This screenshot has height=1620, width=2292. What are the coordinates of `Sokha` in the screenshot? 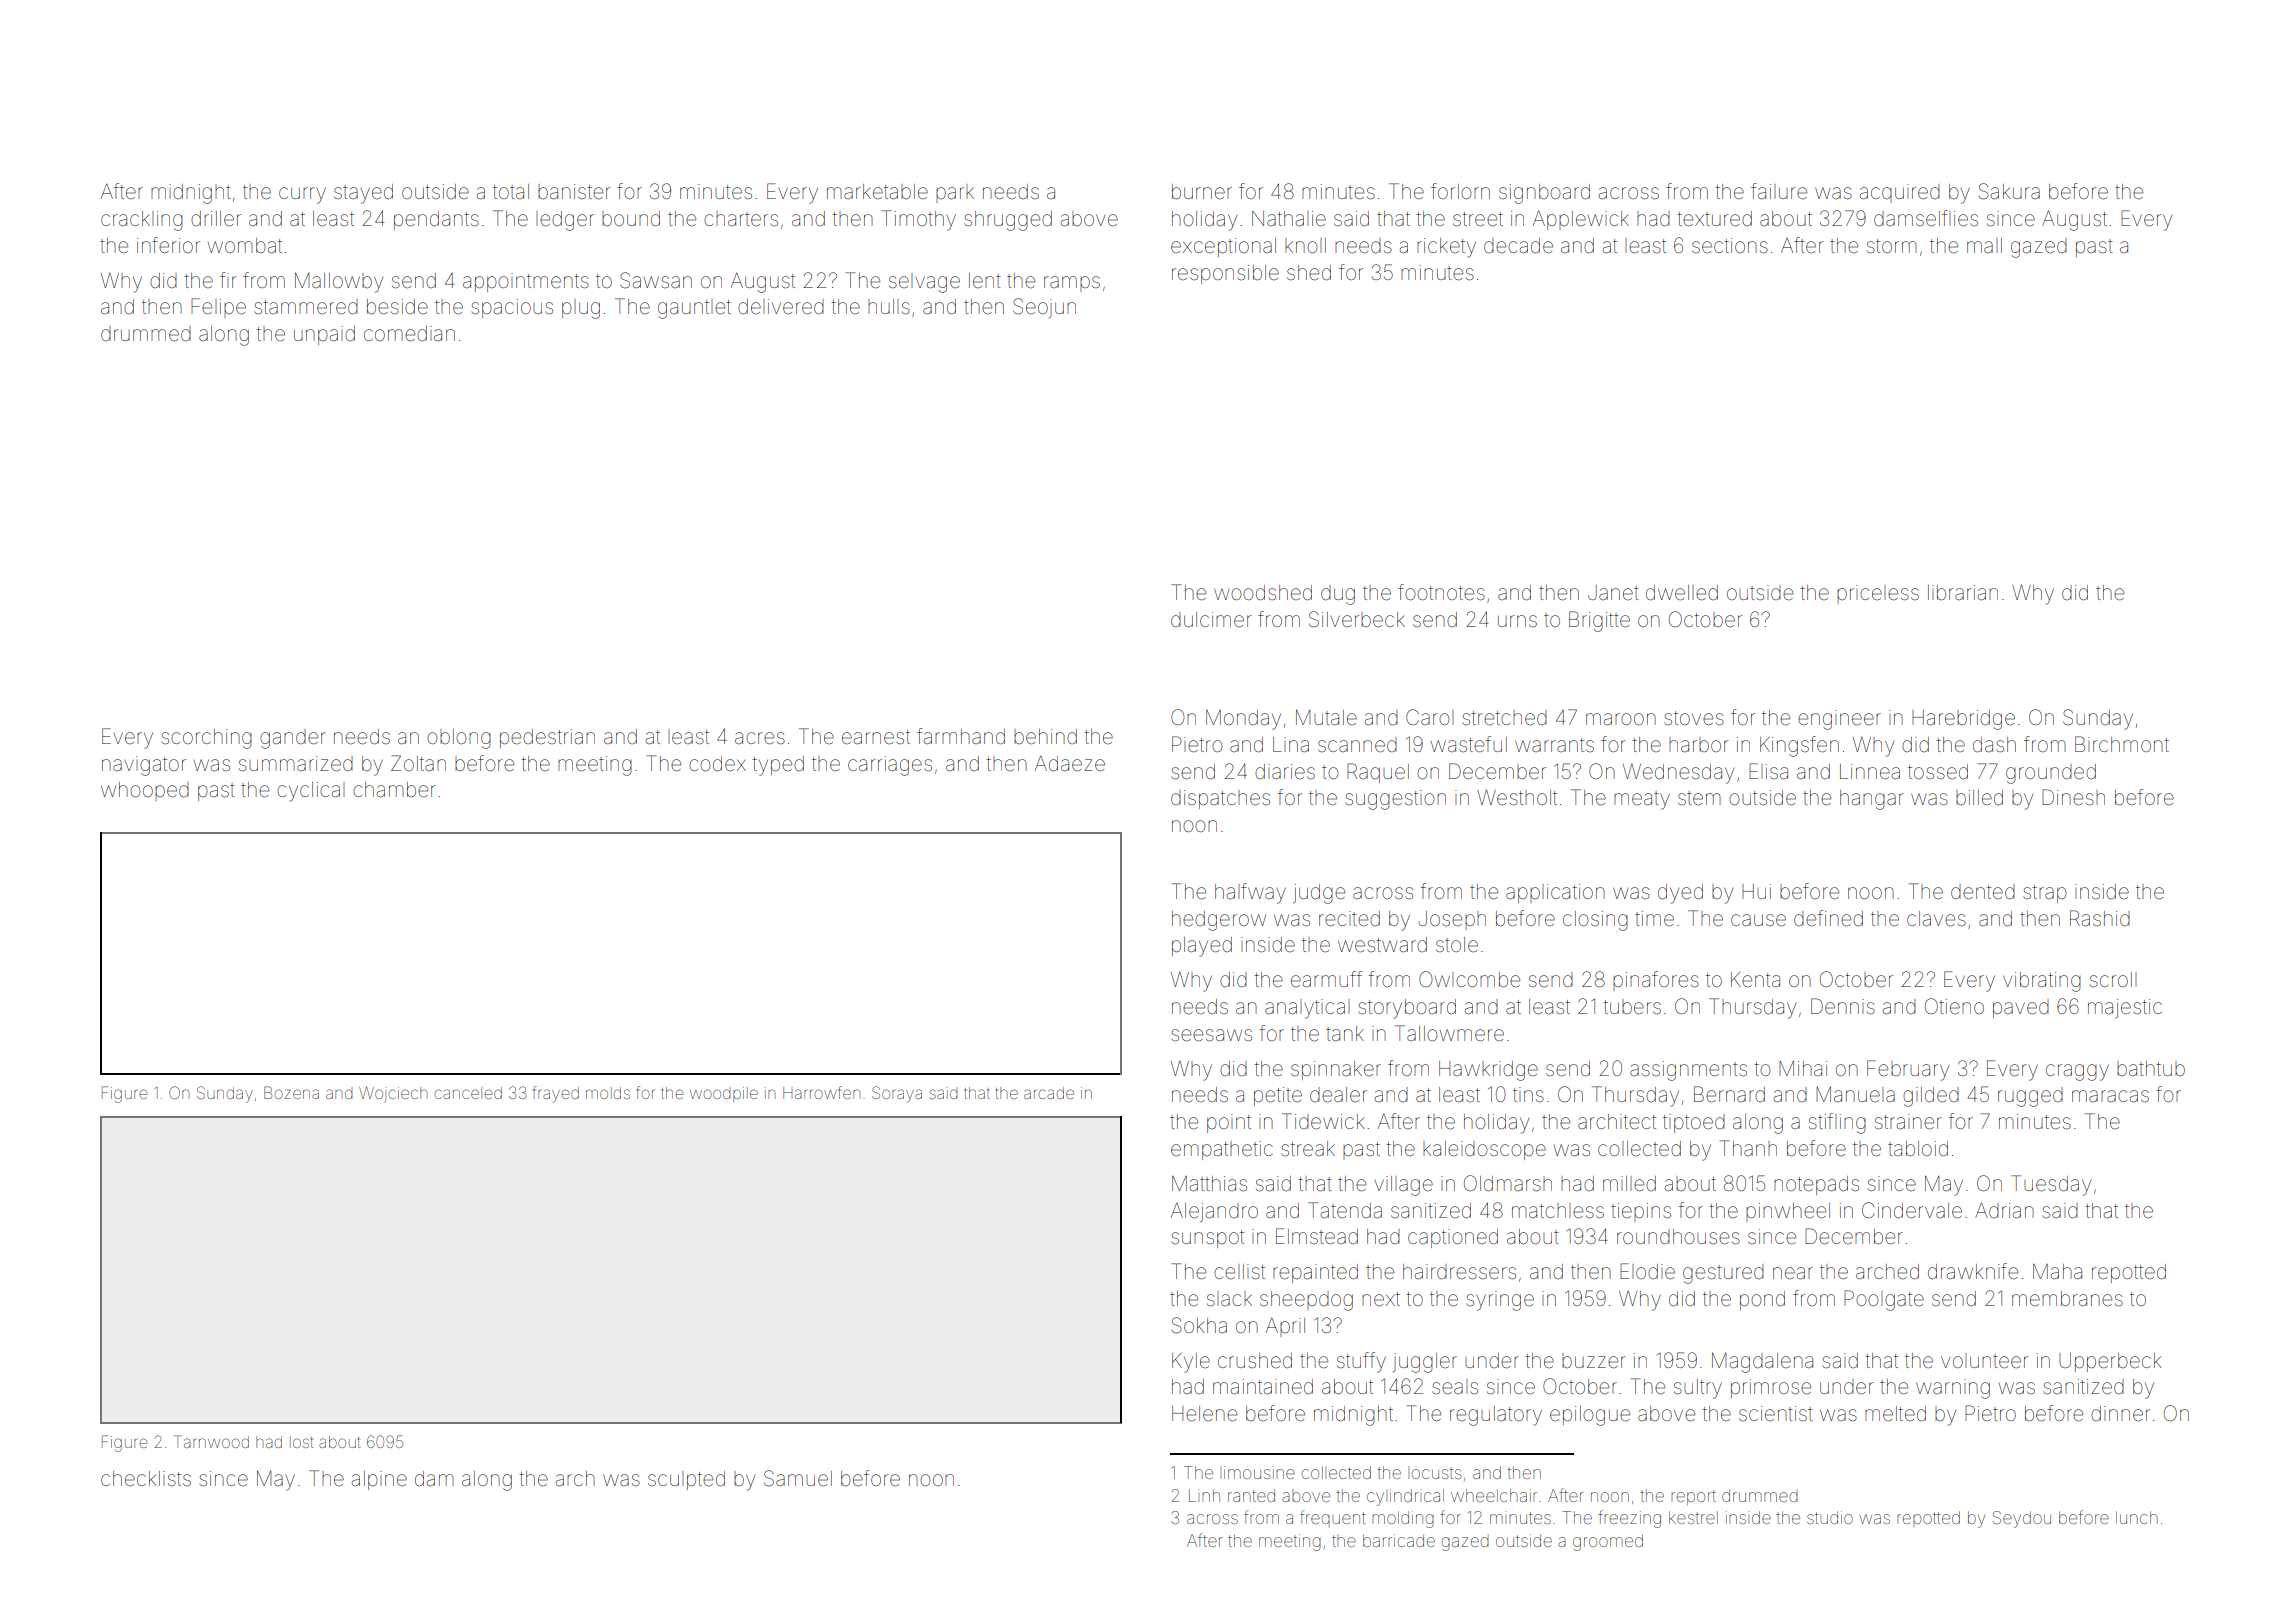 It's located at (1199, 1325).
